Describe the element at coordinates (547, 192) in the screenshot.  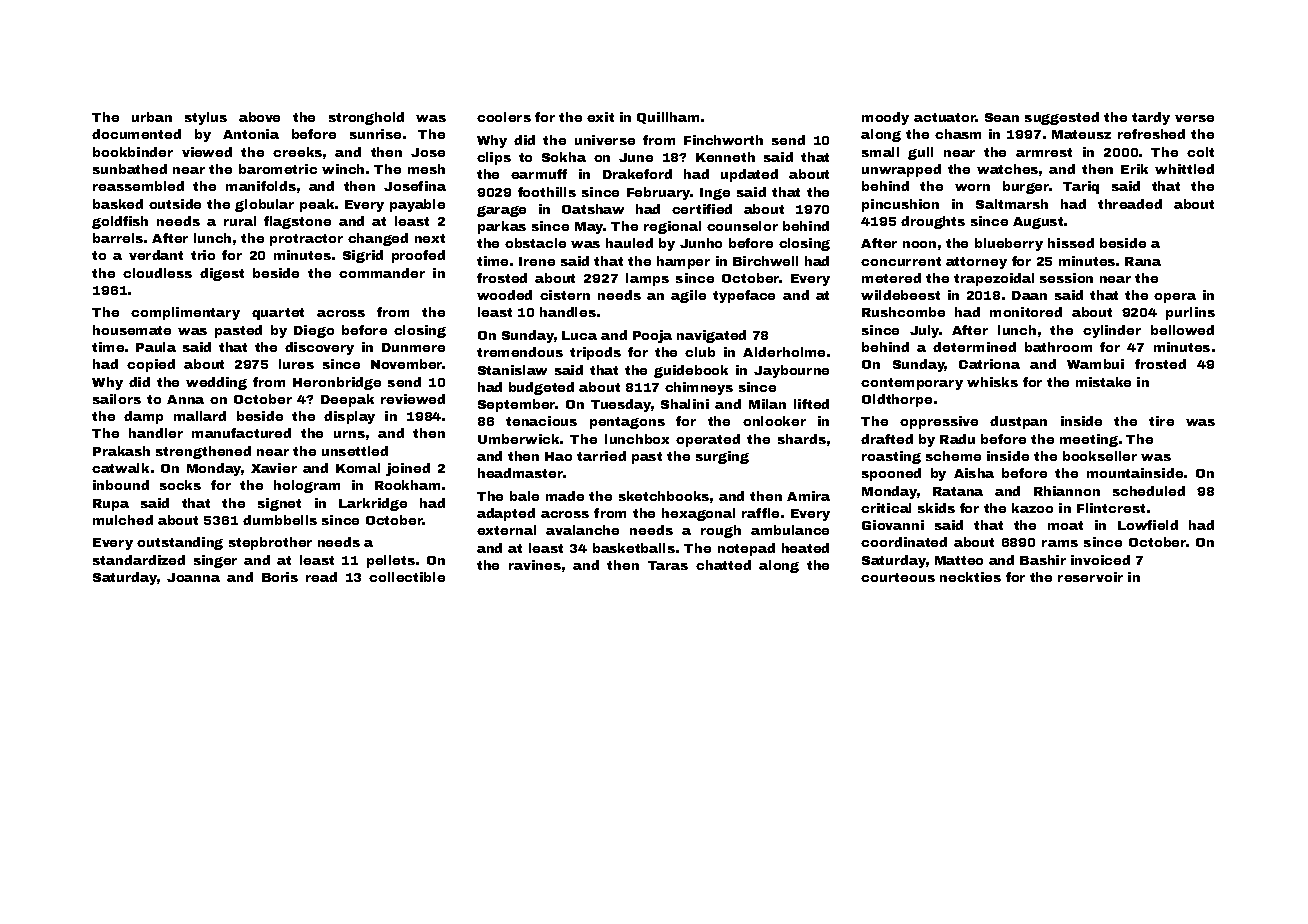
I see `foothills` at that location.
